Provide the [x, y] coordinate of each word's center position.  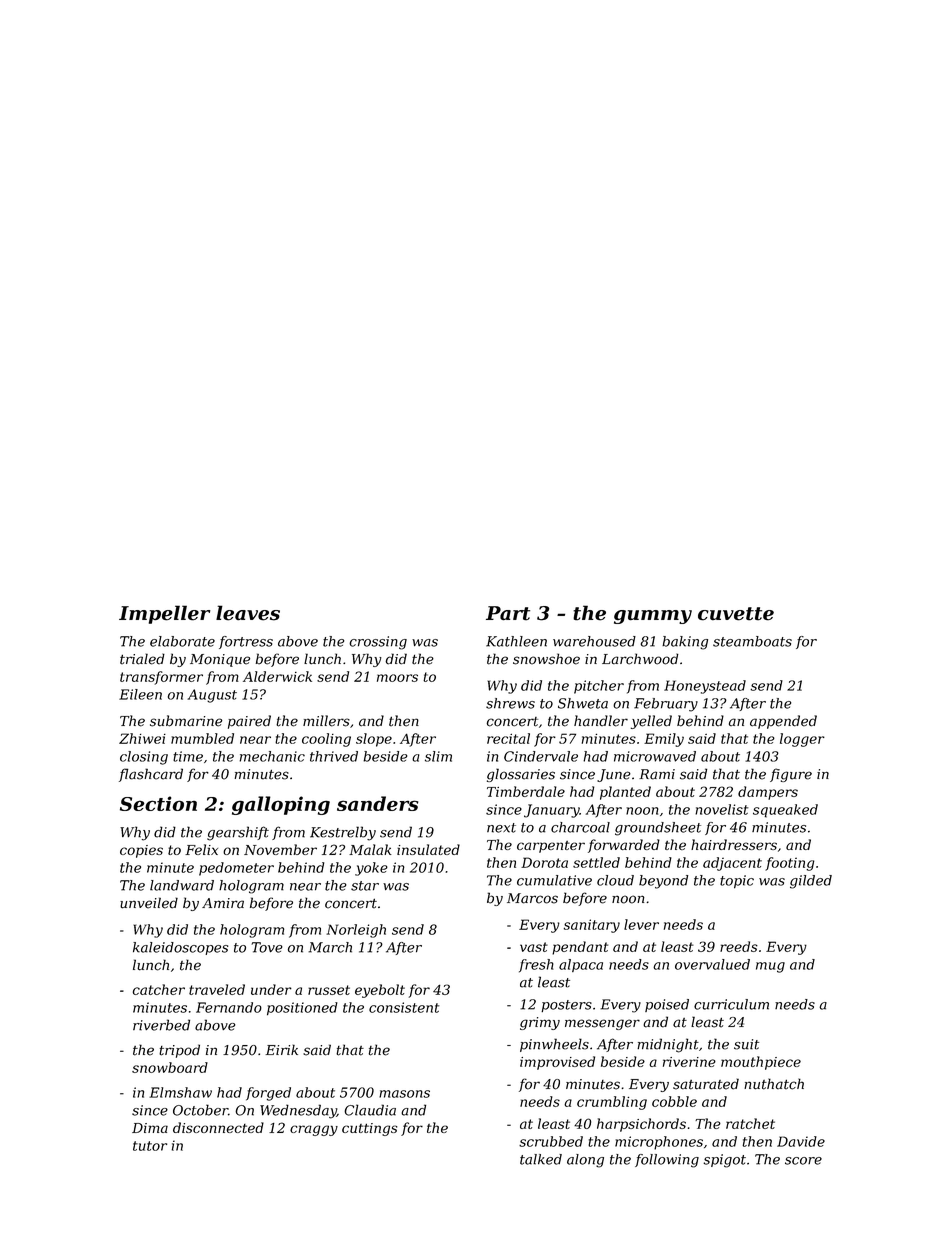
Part [508, 613]
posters [566, 1006]
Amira [223, 903]
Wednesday [298, 1111]
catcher [159, 989]
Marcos [532, 898]
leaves [248, 613]
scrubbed [551, 1141]
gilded [811, 882]
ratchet [750, 1123]
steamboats [752, 641]
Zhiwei [142, 738]
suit [746, 1044]
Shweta [583, 703]
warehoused [594, 641]
